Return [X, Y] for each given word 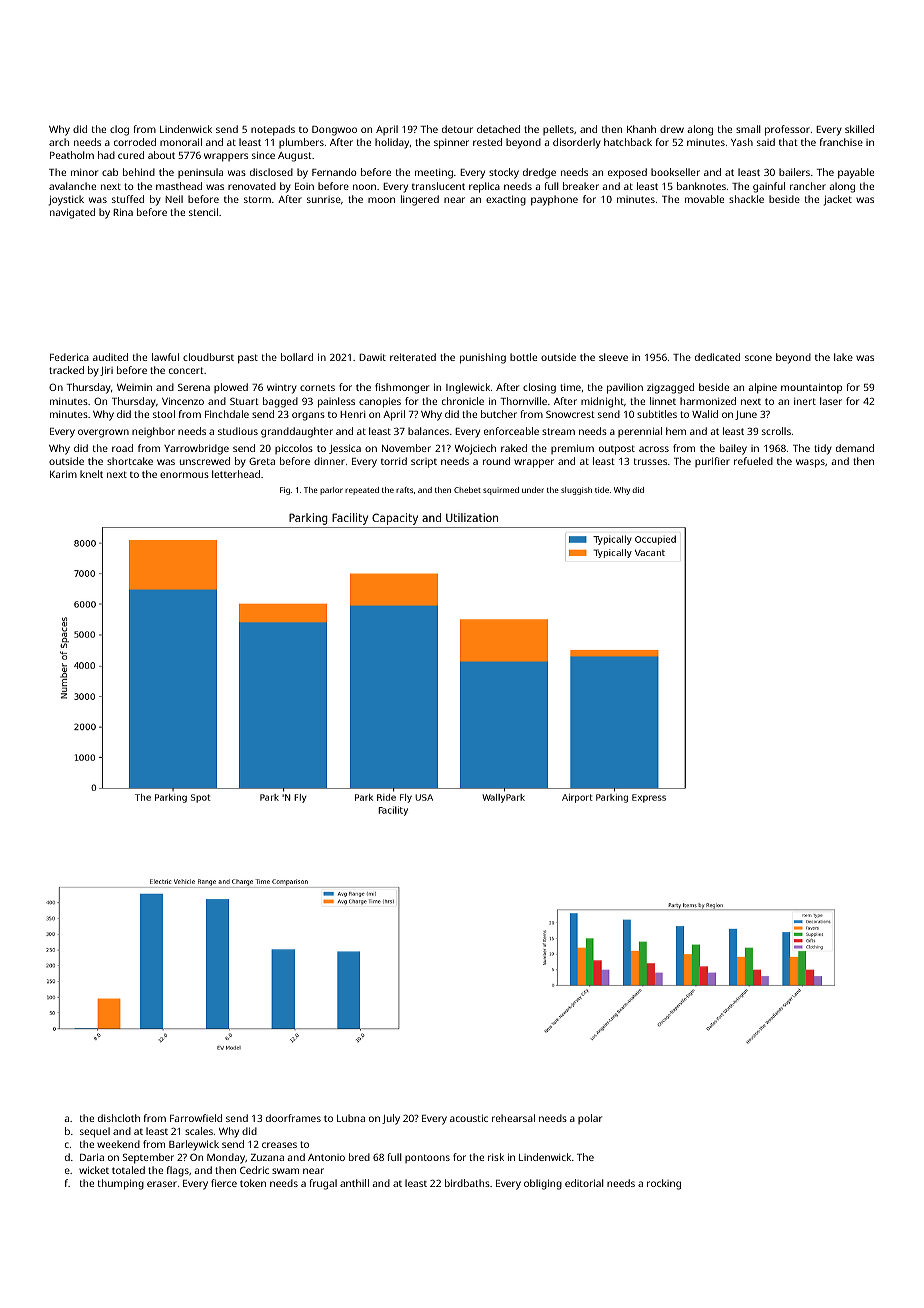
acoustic [469, 1118]
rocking [664, 1184]
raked [514, 448]
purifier [712, 462]
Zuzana [267, 1157]
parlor [331, 491]
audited [110, 357]
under [533, 490]
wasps [810, 463]
